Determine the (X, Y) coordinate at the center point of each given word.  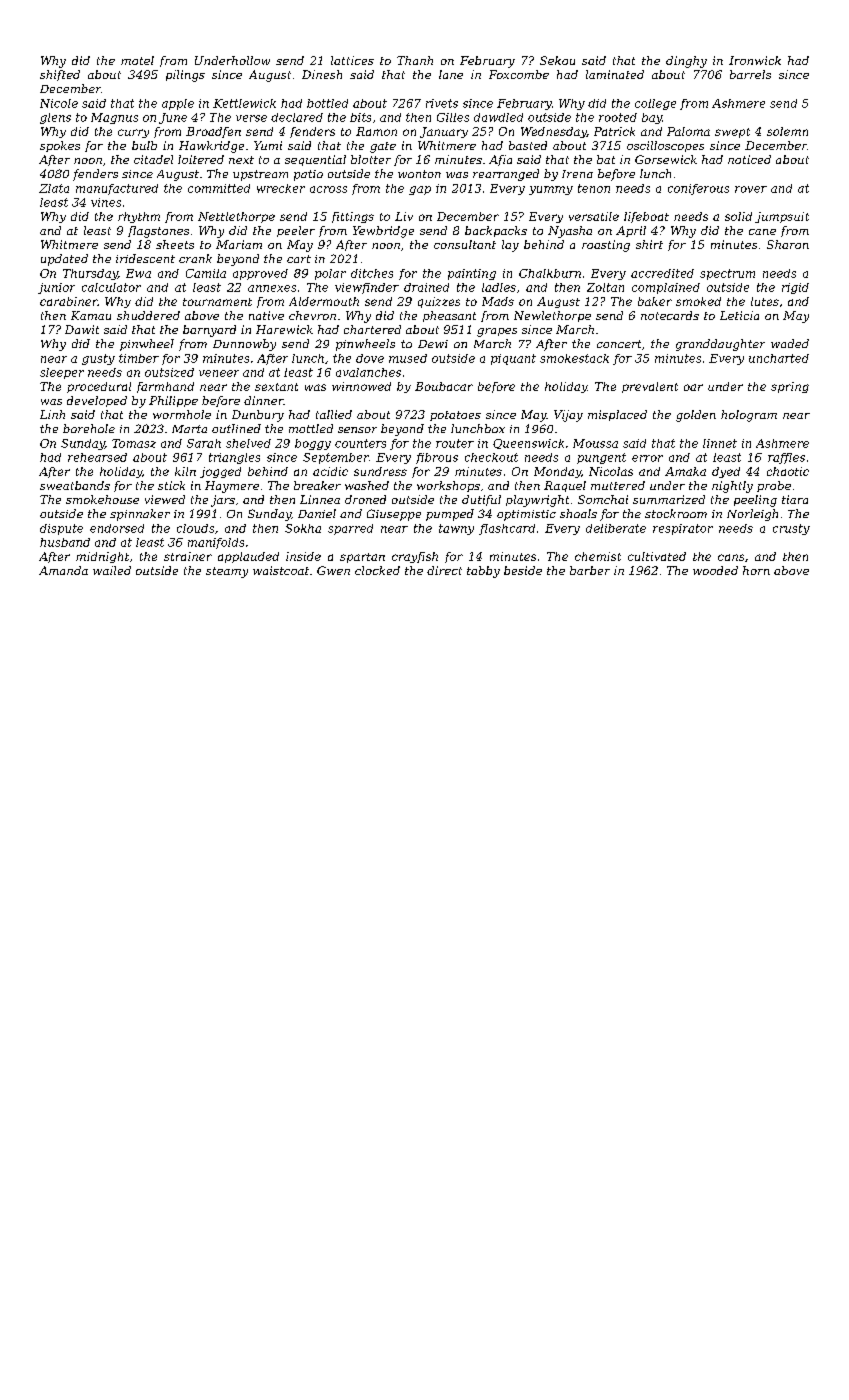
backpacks (496, 231)
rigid (795, 288)
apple (178, 104)
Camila (206, 273)
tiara (795, 499)
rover (751, 189)
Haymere (232, 487)
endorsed (117, 528)
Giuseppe (394, 515)
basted (528, 145)
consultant (465, 244)
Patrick (614, 131)
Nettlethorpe (236, 217)
